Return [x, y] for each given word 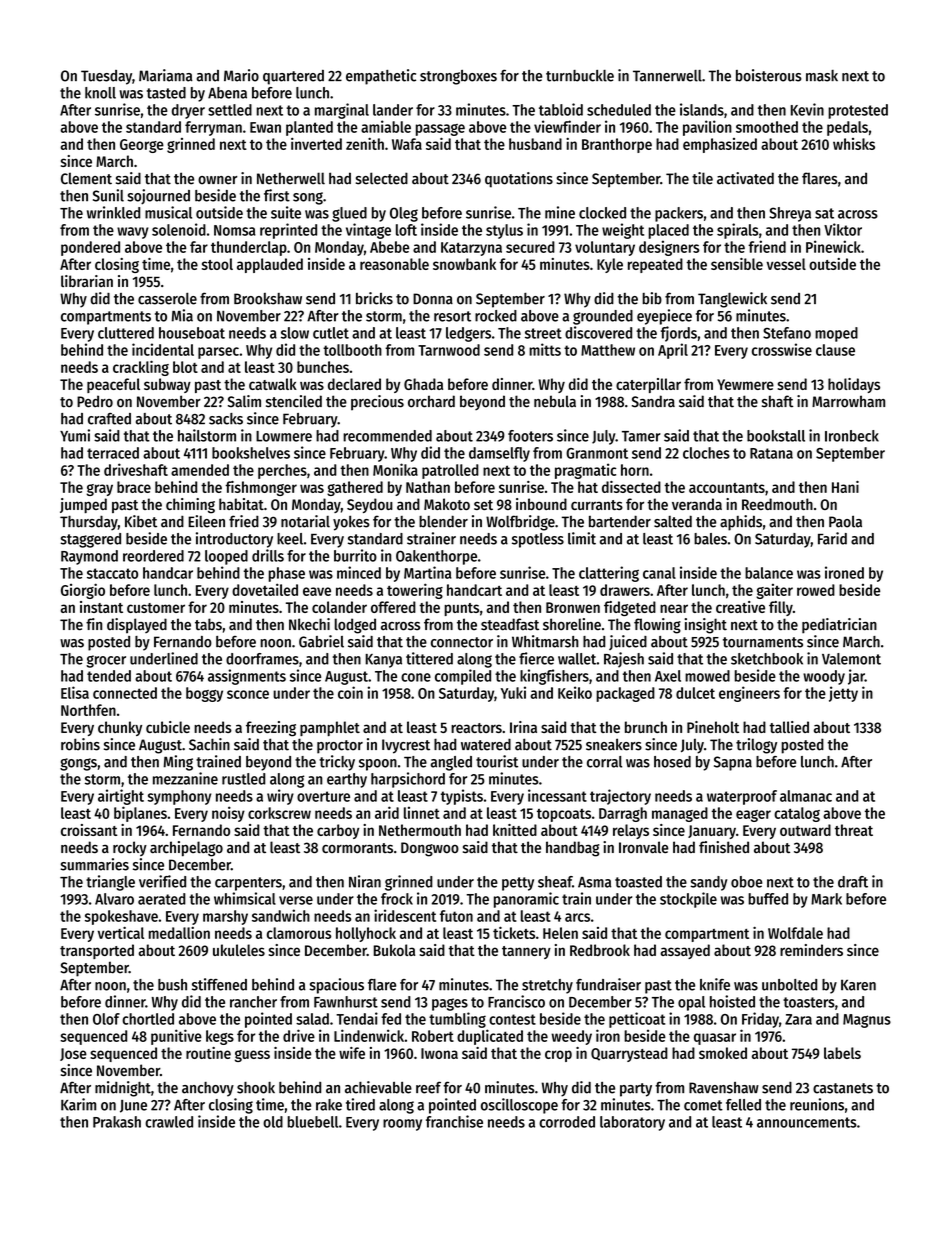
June [133, 1106]
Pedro [95, 401]
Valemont [851, 659]
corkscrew [279, 813]
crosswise [782, 349]
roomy [402, 1125]
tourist [497, 761]
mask [822, 76]
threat [854, 830]
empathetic [381, 77]
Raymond [89, 557]
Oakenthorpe [436, 557]
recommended [387, 436]
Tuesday [106, 77]
